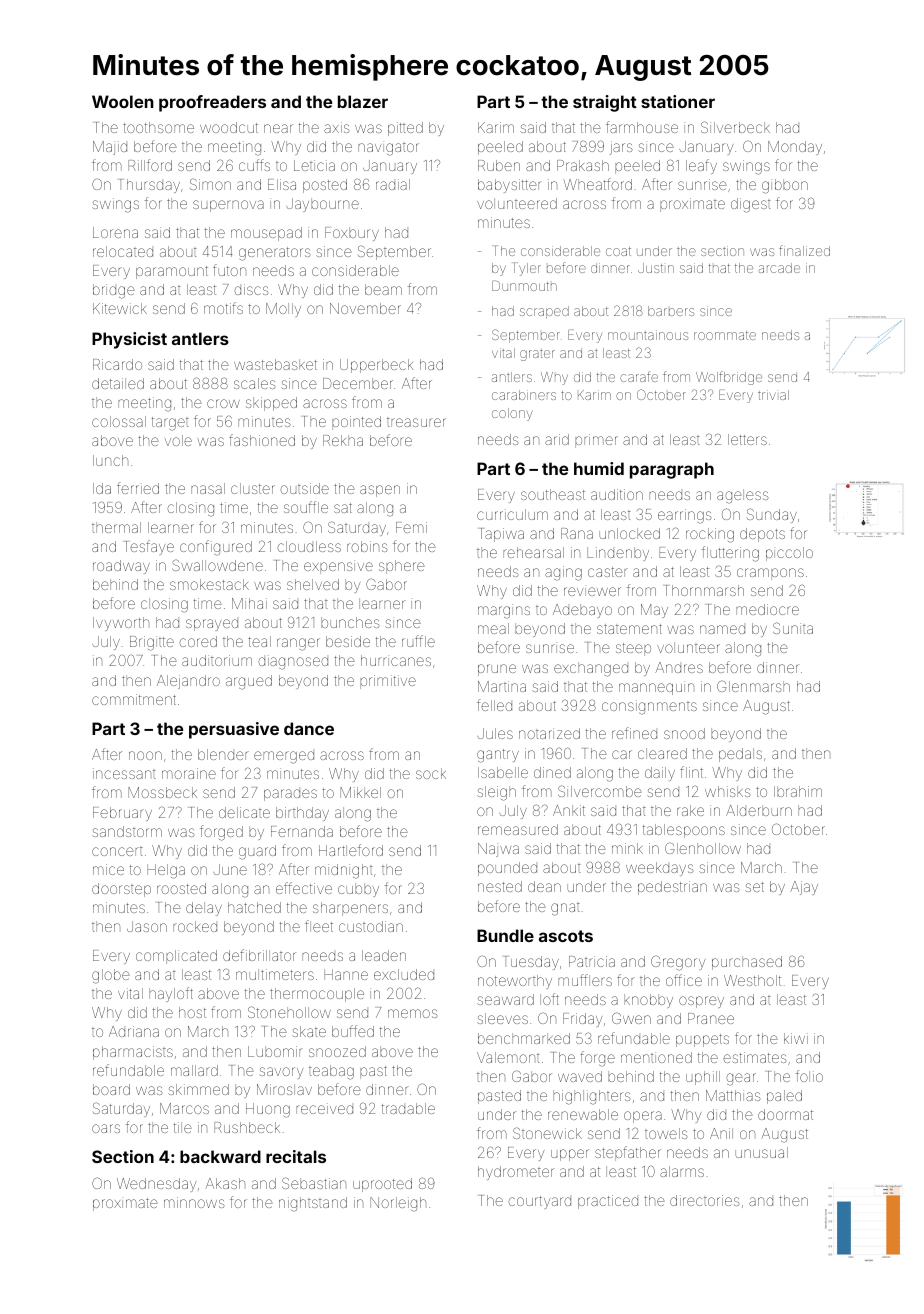 This screenshot has width=924, height=1314. Describe the element at coordinates (283, 310) in the screenshot. I see `Molly` at that location.
